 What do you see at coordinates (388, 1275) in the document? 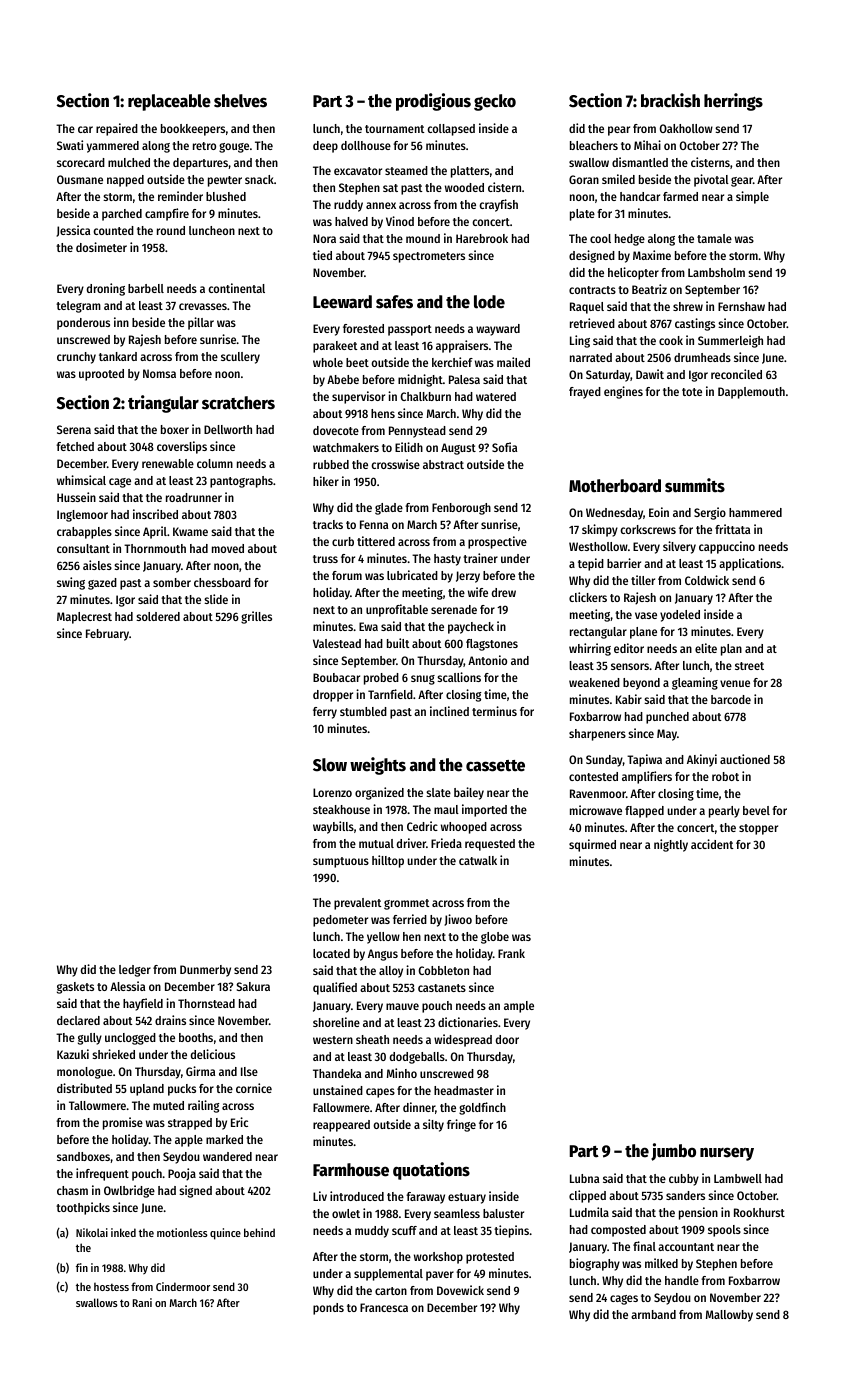
I see `supplemental` at bounding box center [388, 1275].
